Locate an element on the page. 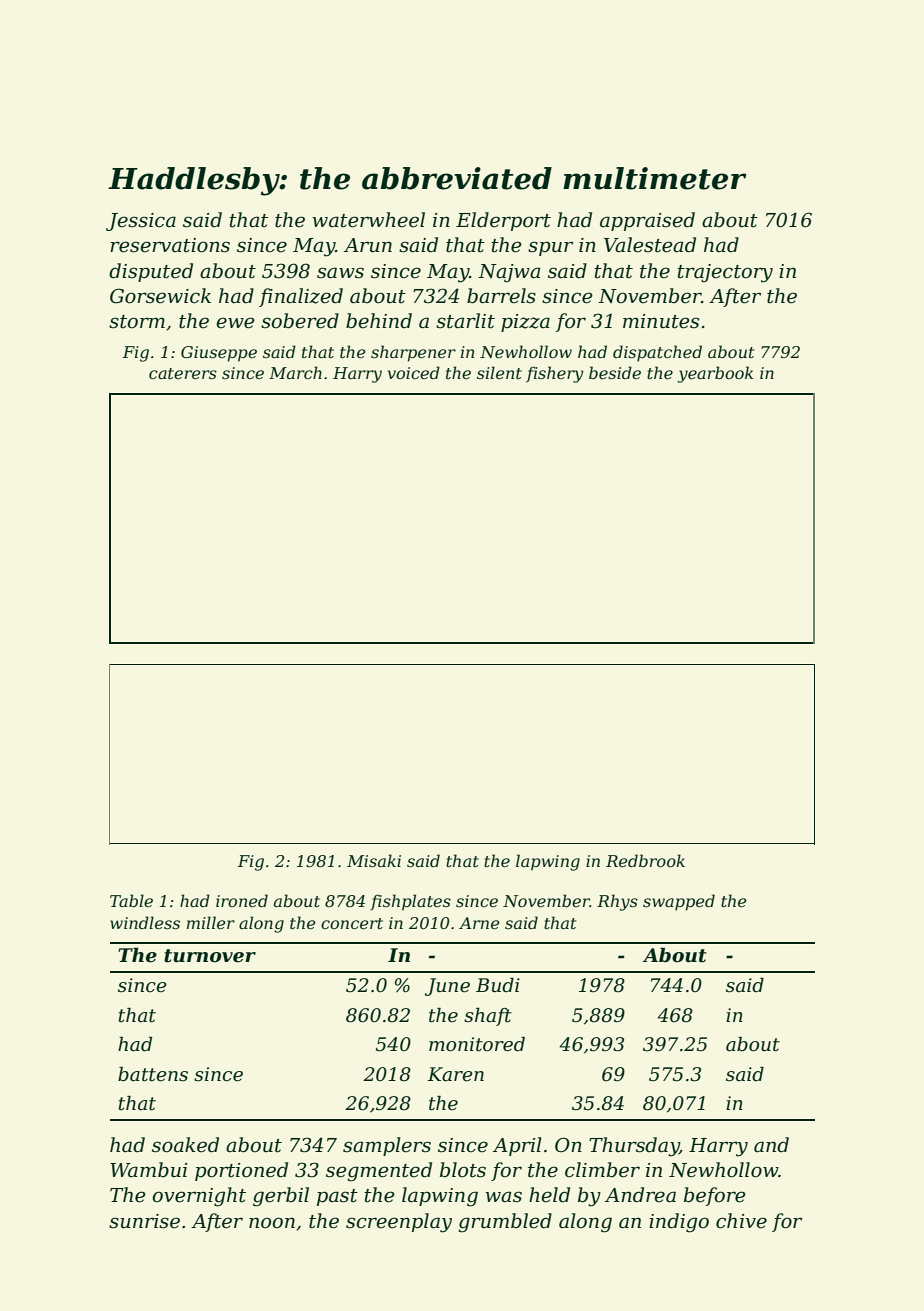 The width and height of the image is (924, 1311). appraised is located at coordinates (647, 221).
